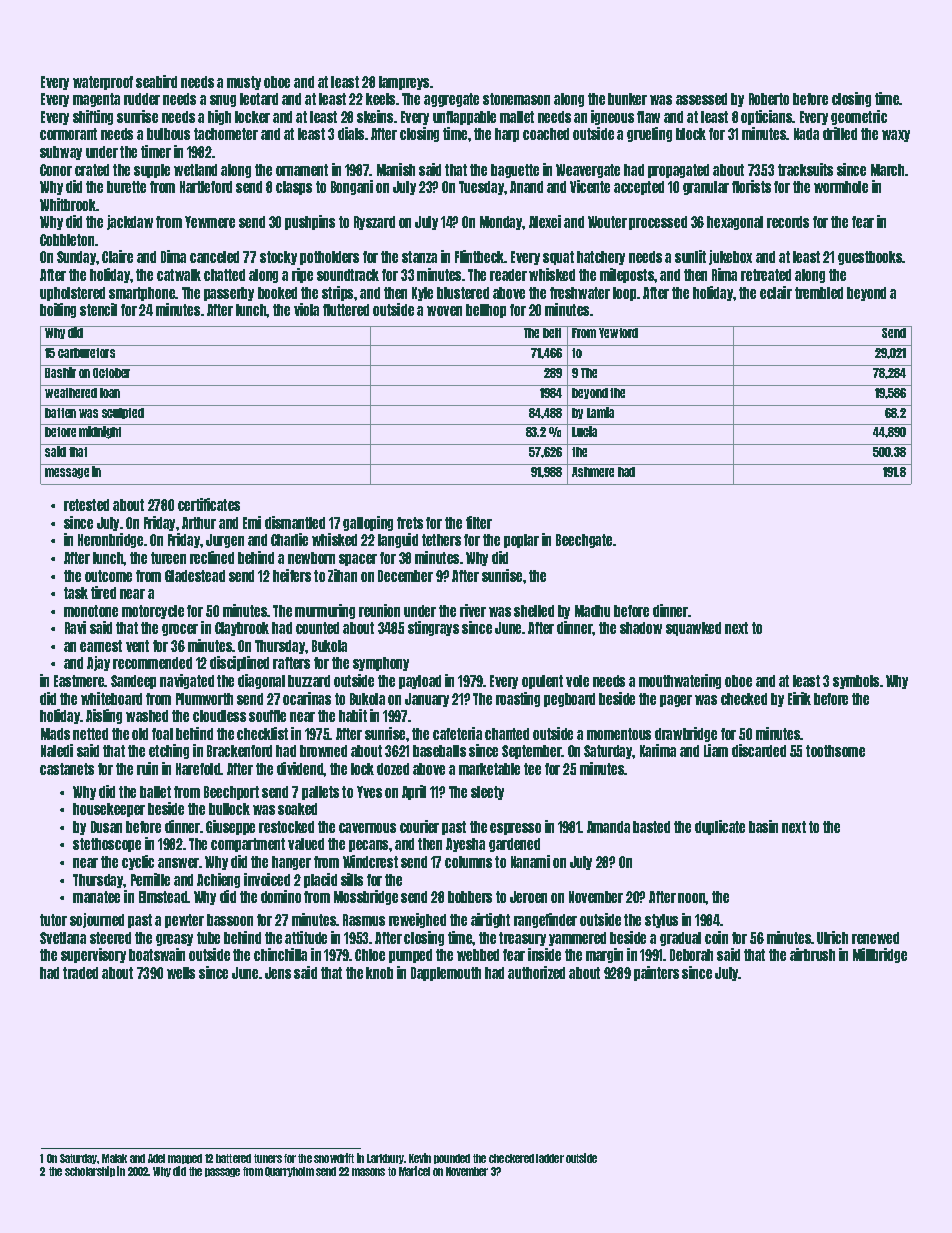  Describe the element at coordinates (516, 99) in the screenshot. I see `stonemason` at that location.
